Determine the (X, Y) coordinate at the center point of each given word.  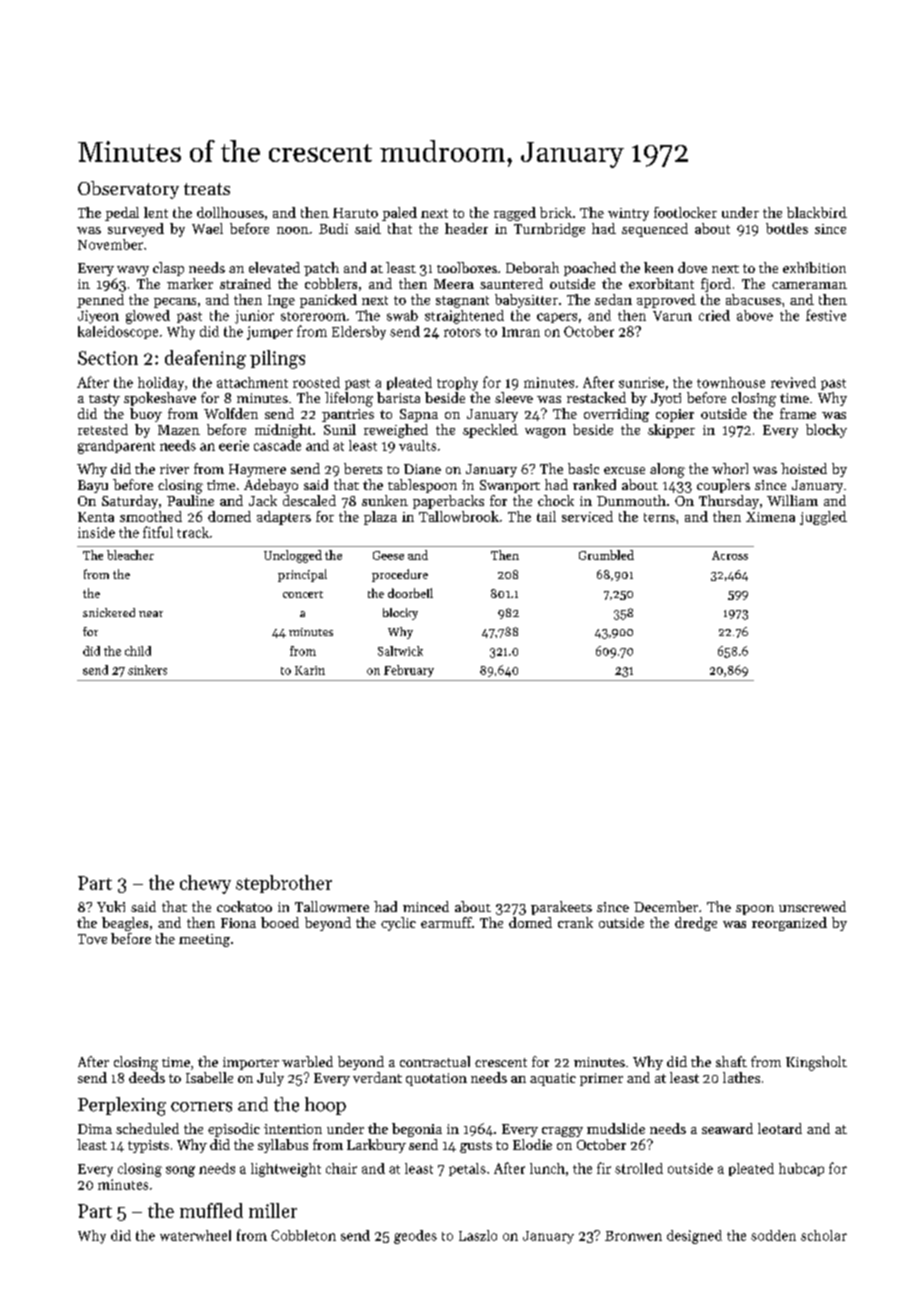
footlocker (685, 212)
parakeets (561, 908)
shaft (731, 1061)
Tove (92, 939)
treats (207, 189)
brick (556, 212)
